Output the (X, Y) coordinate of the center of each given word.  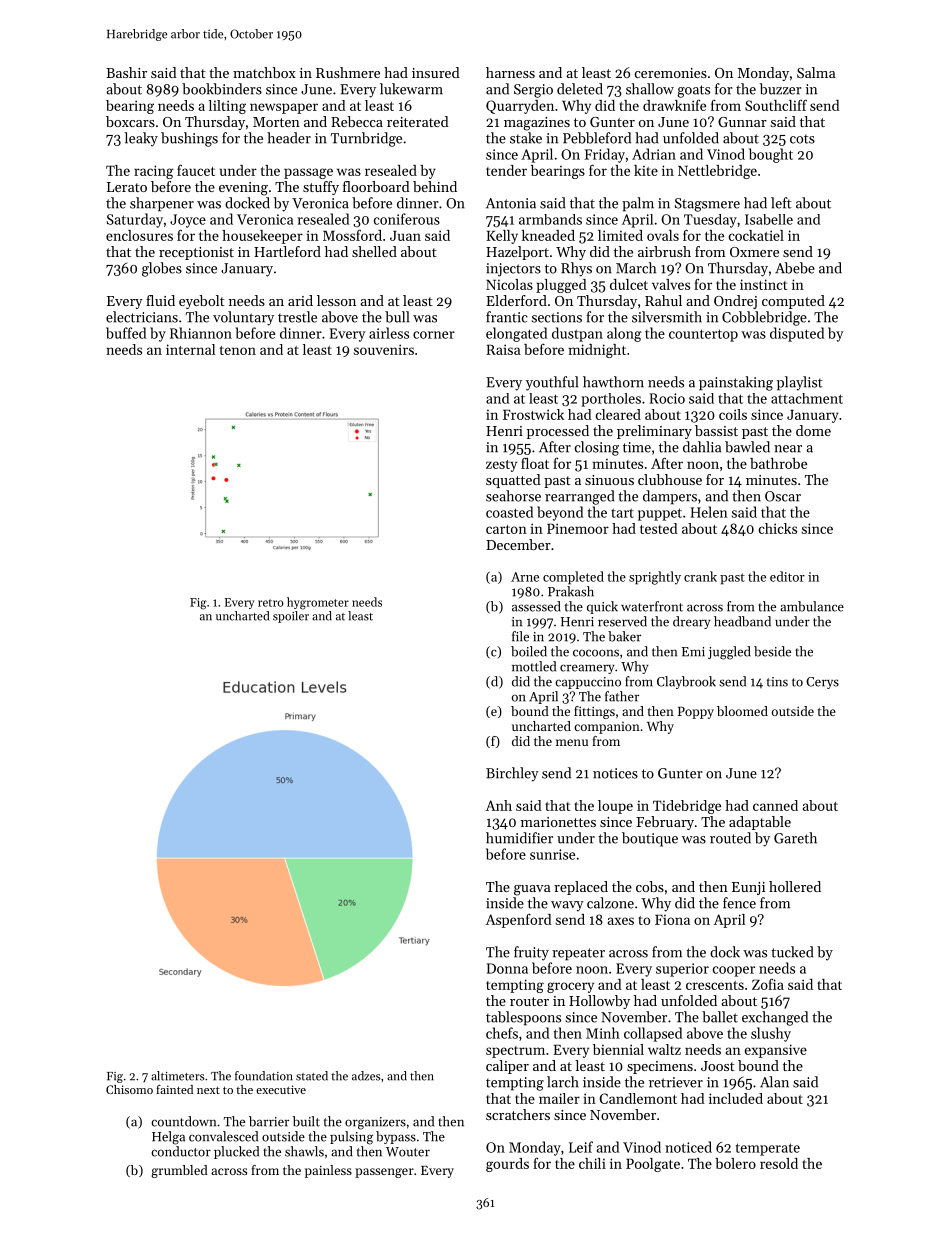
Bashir (126, 72)
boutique (650, 839)
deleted (580, 89)
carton (506, 529)
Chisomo (129, 1089)
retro (271, 603)
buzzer (781, 89)
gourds (507, 1165)
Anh (499, 805)
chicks (778, 528)
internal (190, 349)
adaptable (760, 823)
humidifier (519, 838)
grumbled (179, 1171)
